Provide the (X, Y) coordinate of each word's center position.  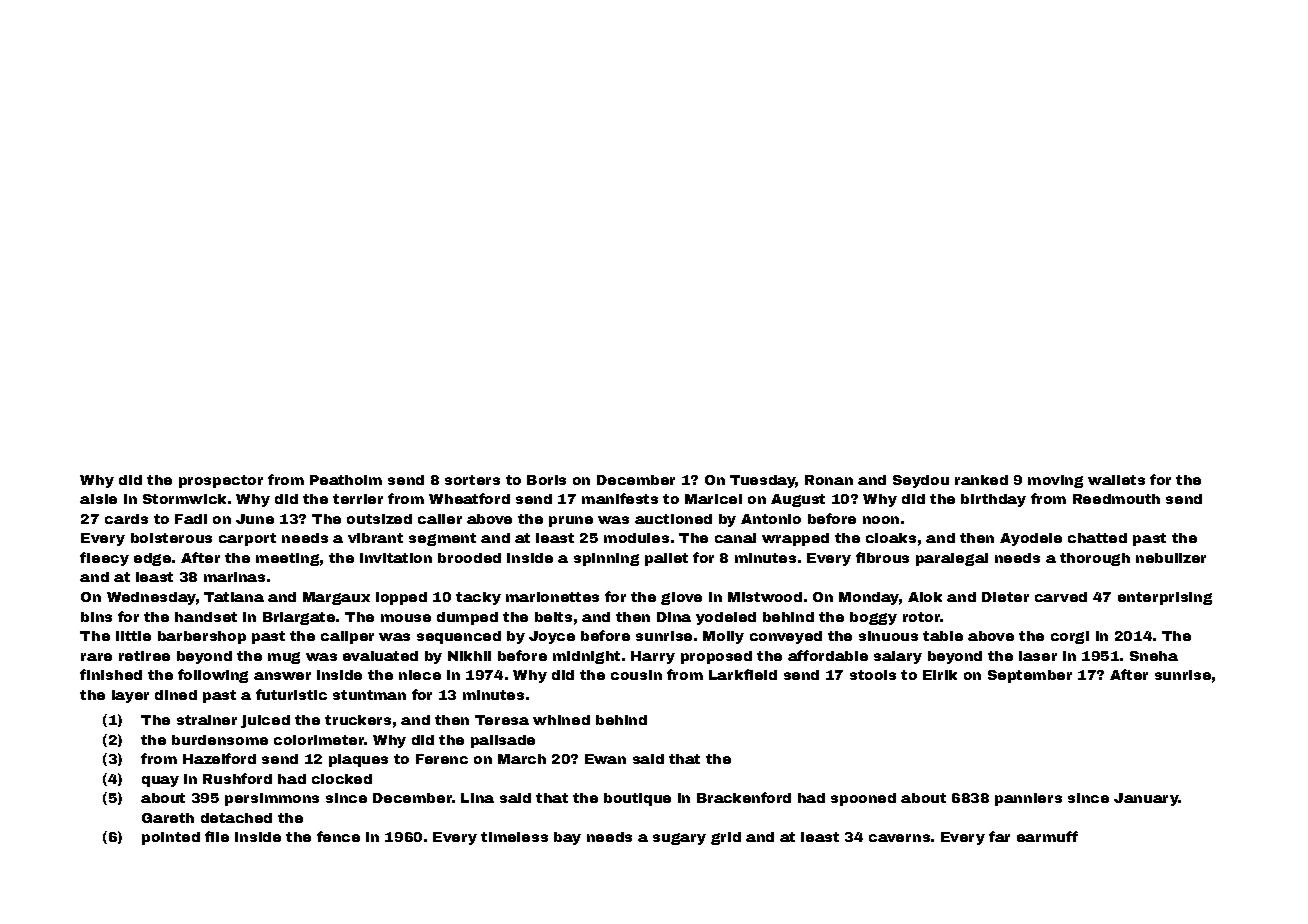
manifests (620, 498)
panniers (1028, 799)
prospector (221, 481)
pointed (171, 838)
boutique (637, 799)
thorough (1095, 559)
